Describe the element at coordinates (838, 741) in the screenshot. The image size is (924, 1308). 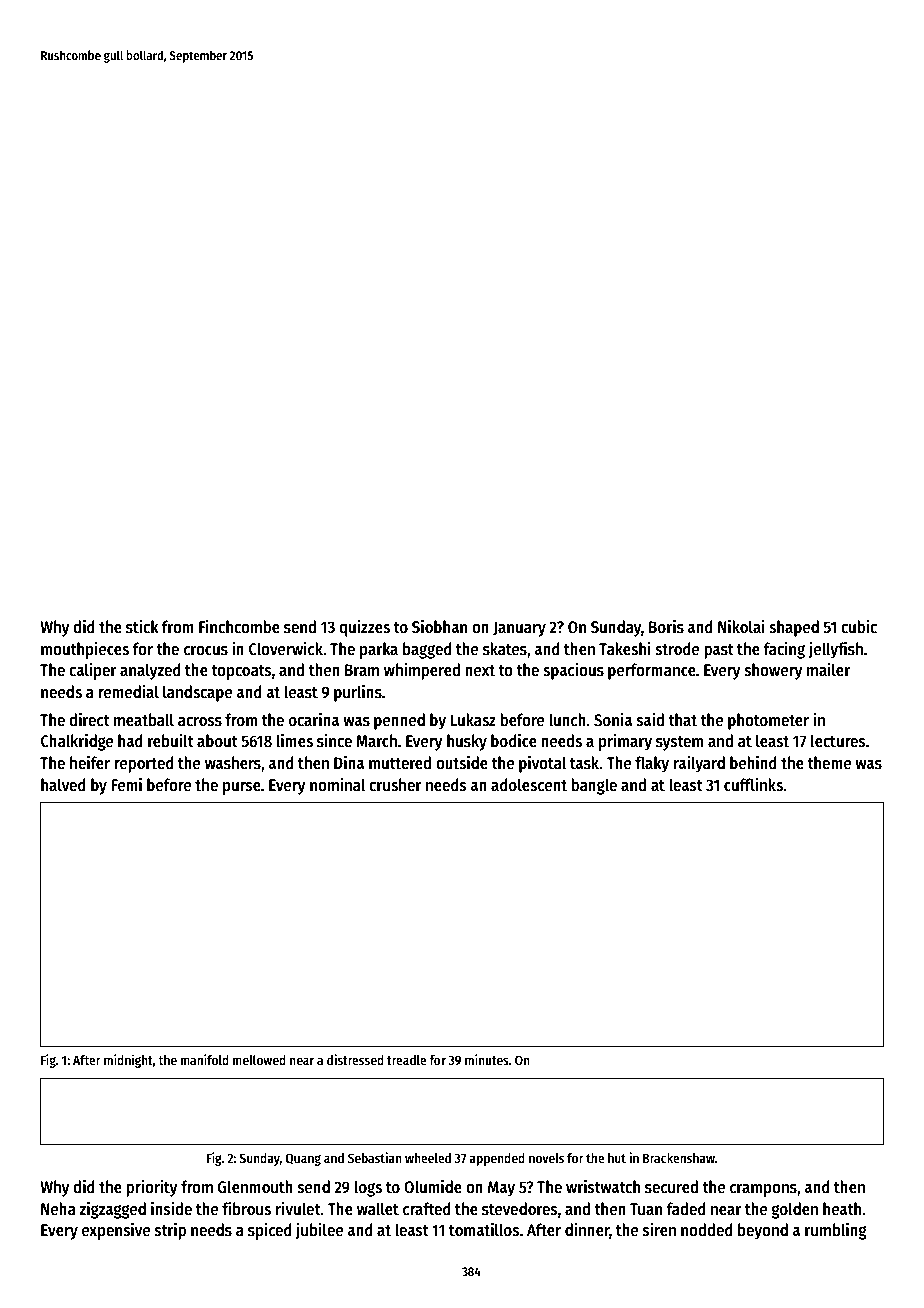
I see `lectures` at that location.
